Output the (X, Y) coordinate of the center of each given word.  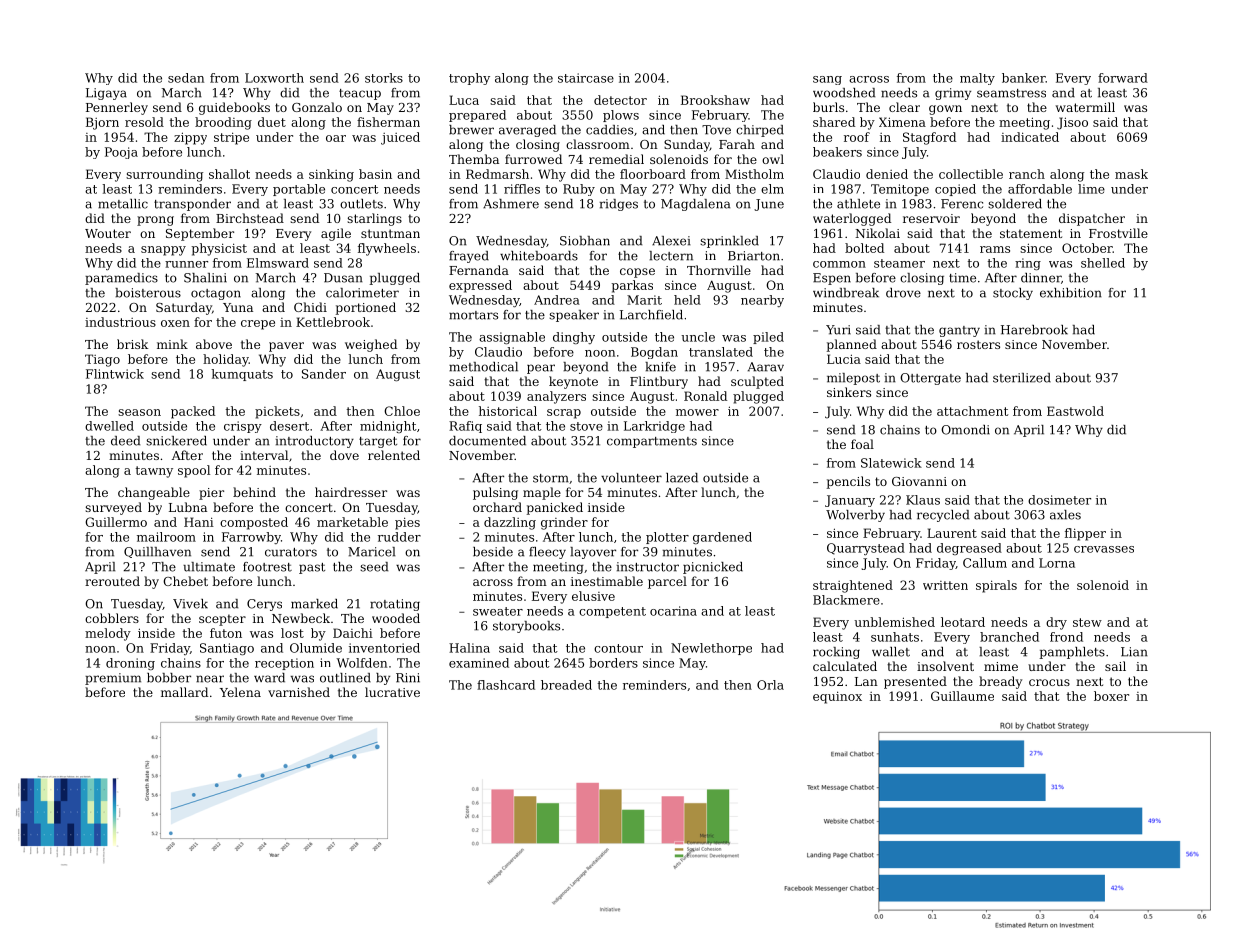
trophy (469, 79)
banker (1024, 78)
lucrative (392, 692)
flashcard (506, 685)
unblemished (894, 622)
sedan (186, 78)
